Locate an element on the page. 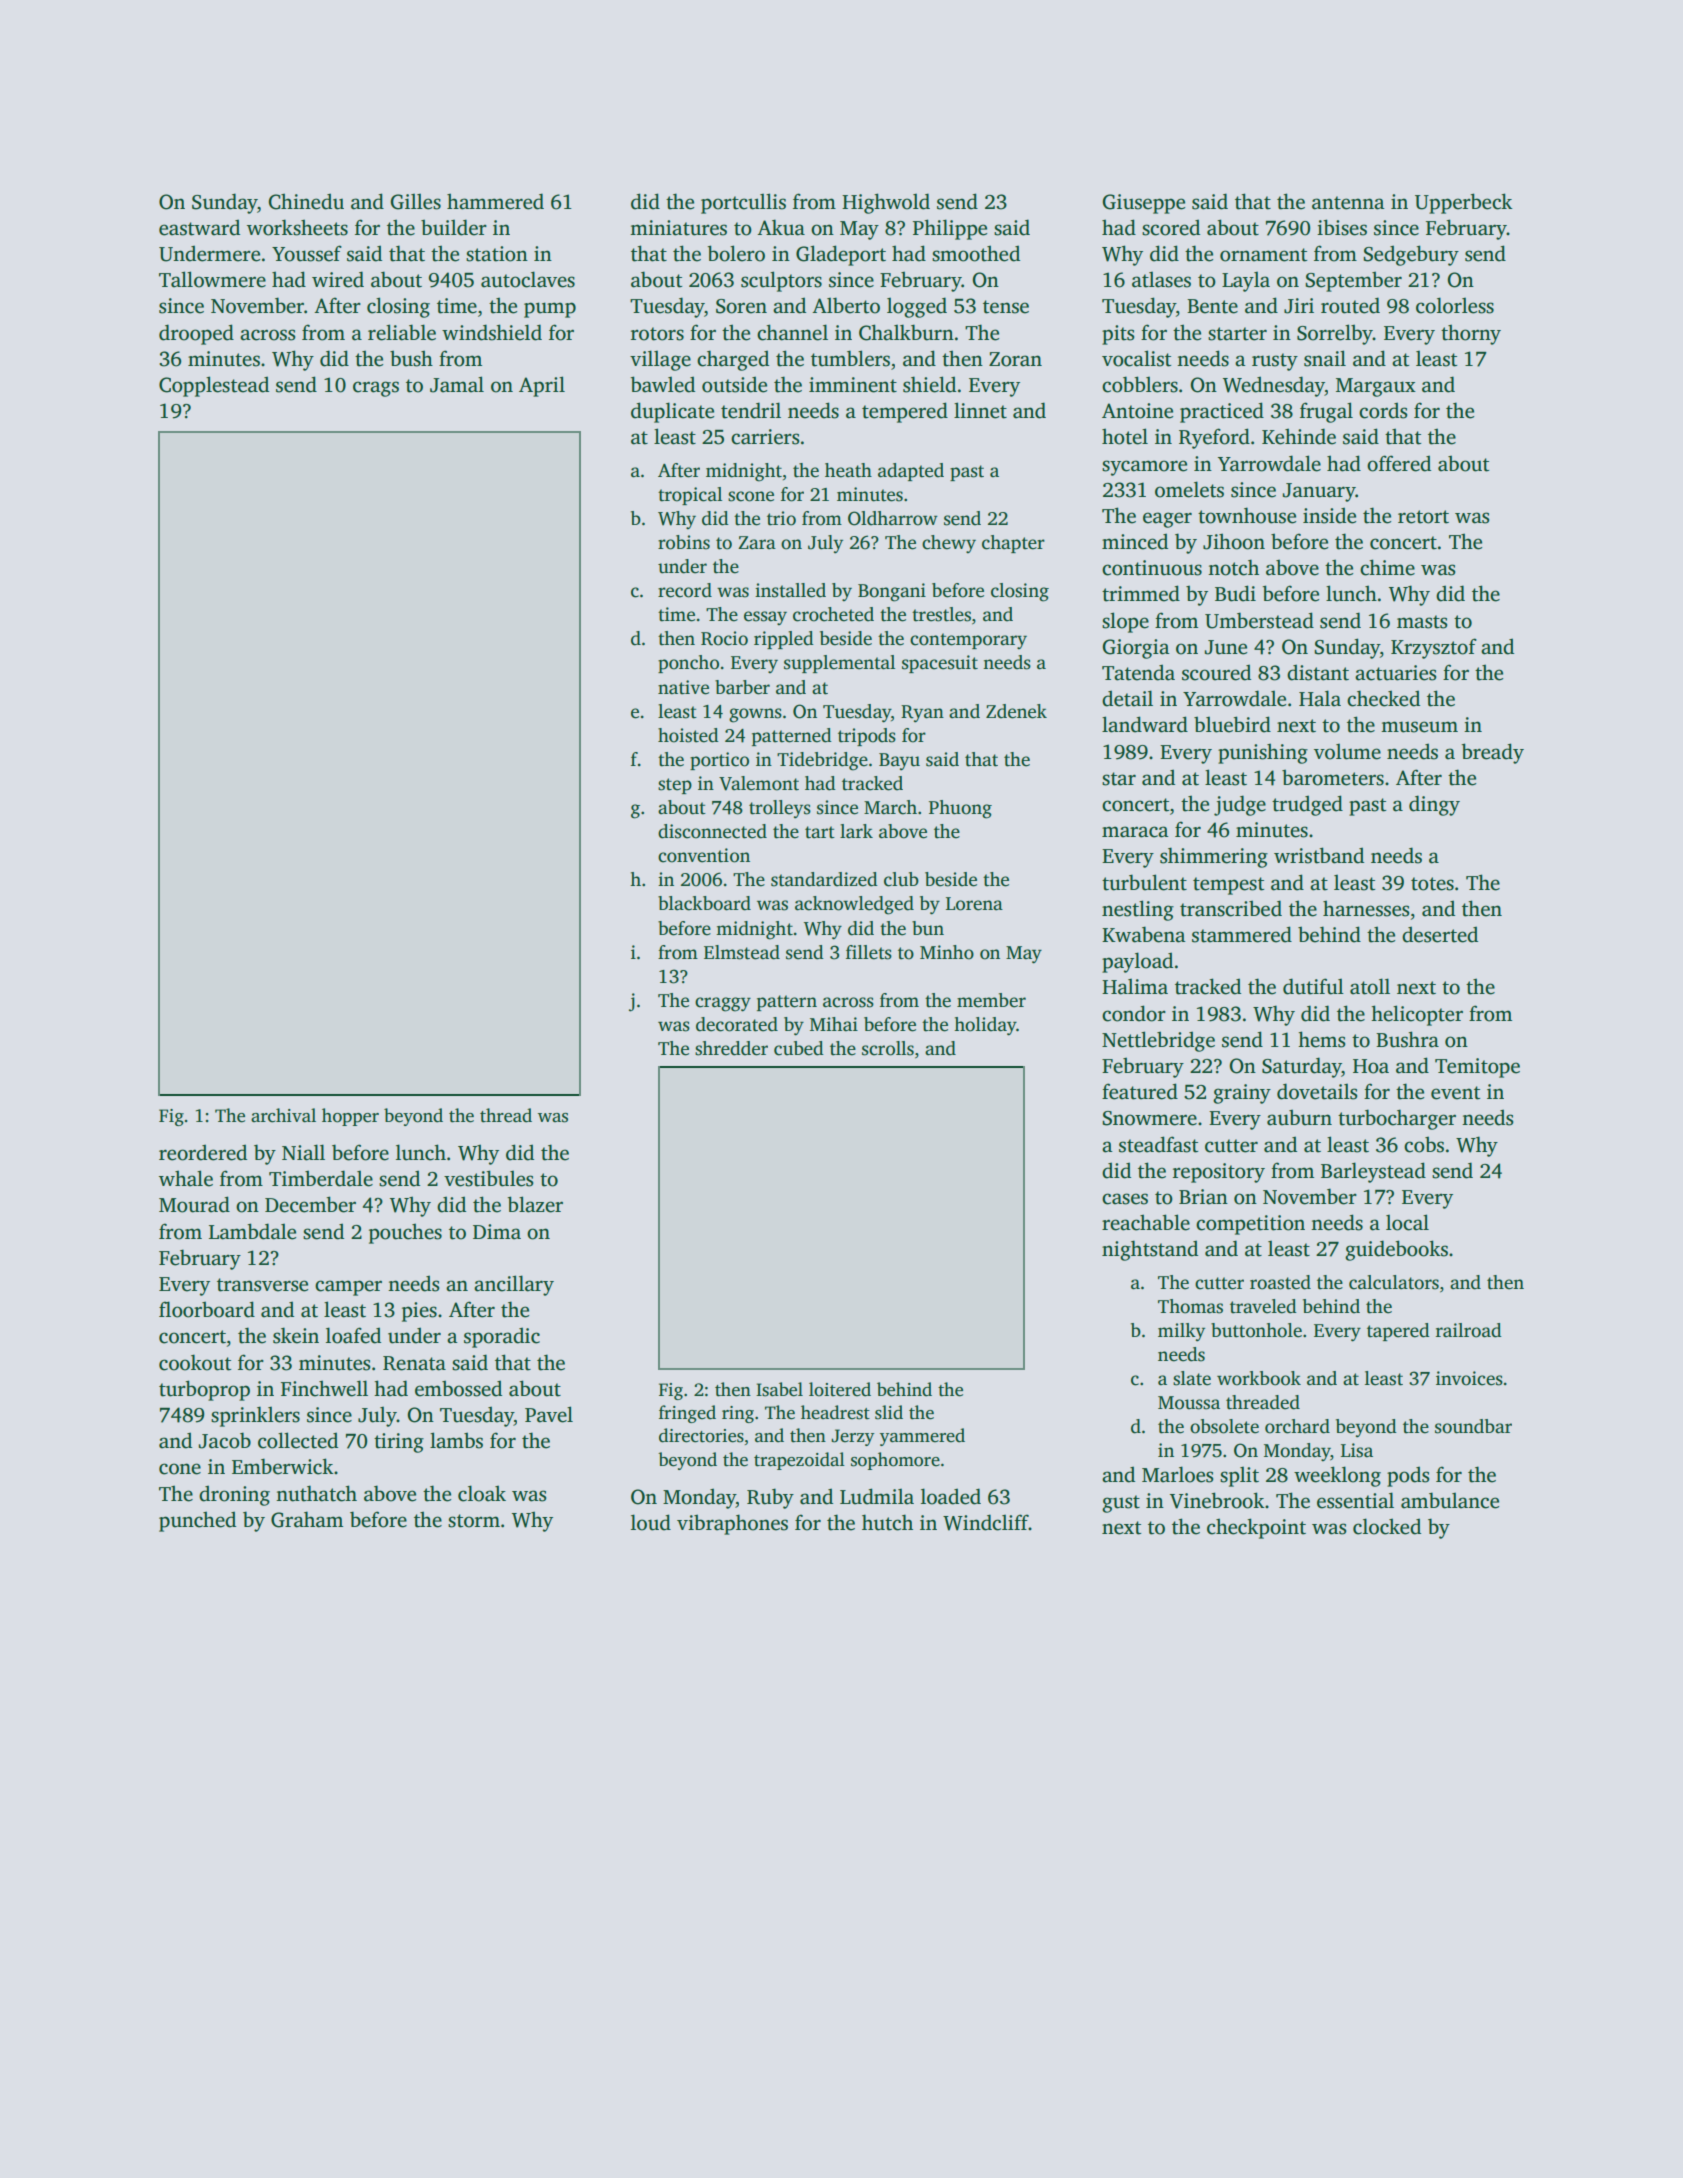  snail is located at coordinates (1325, 358).
